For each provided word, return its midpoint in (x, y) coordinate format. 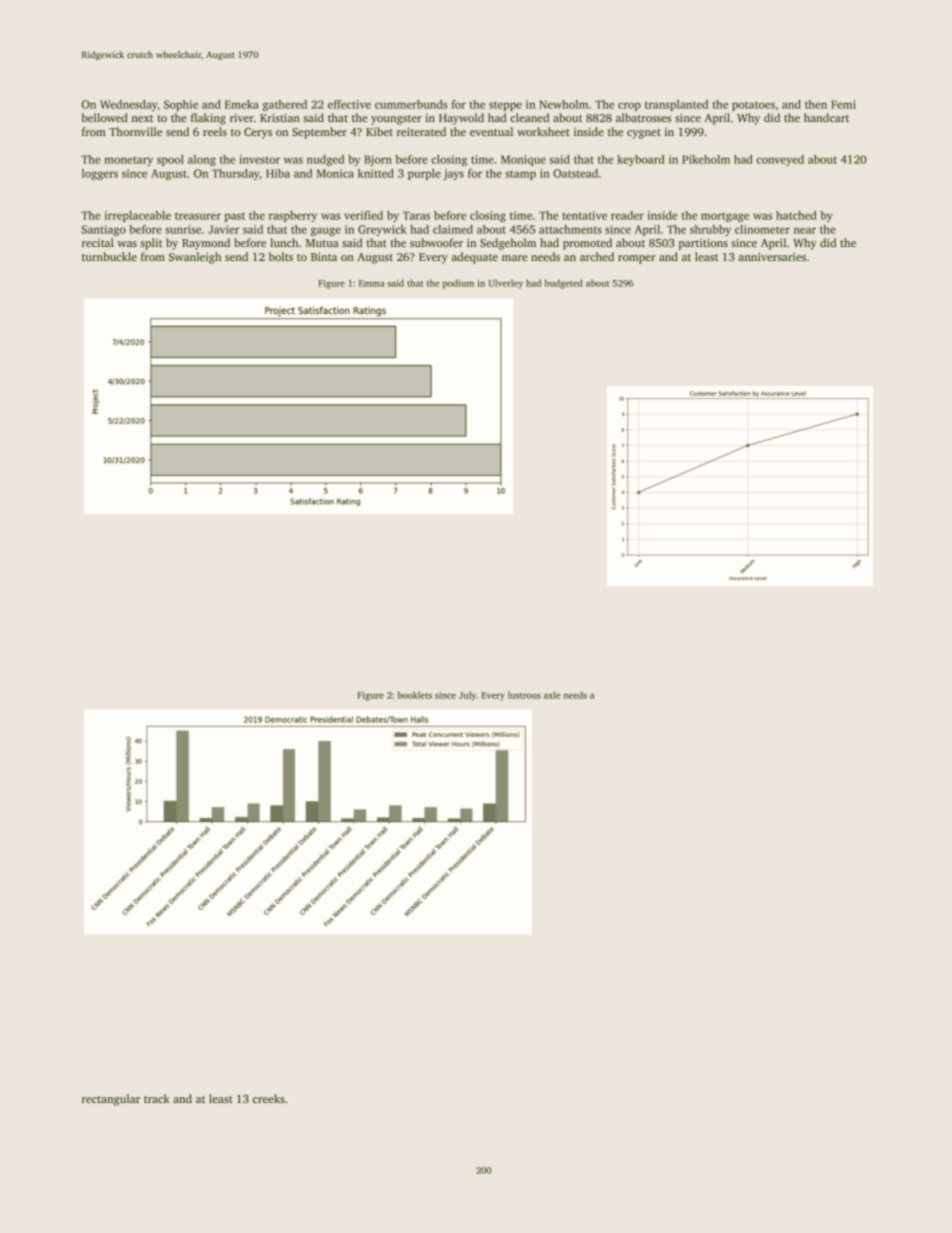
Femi (843, 104)
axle (552, 695)
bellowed (105, 117)
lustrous (524, 695)
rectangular (111, 1100)
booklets (415, 695)
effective (349, 104)
